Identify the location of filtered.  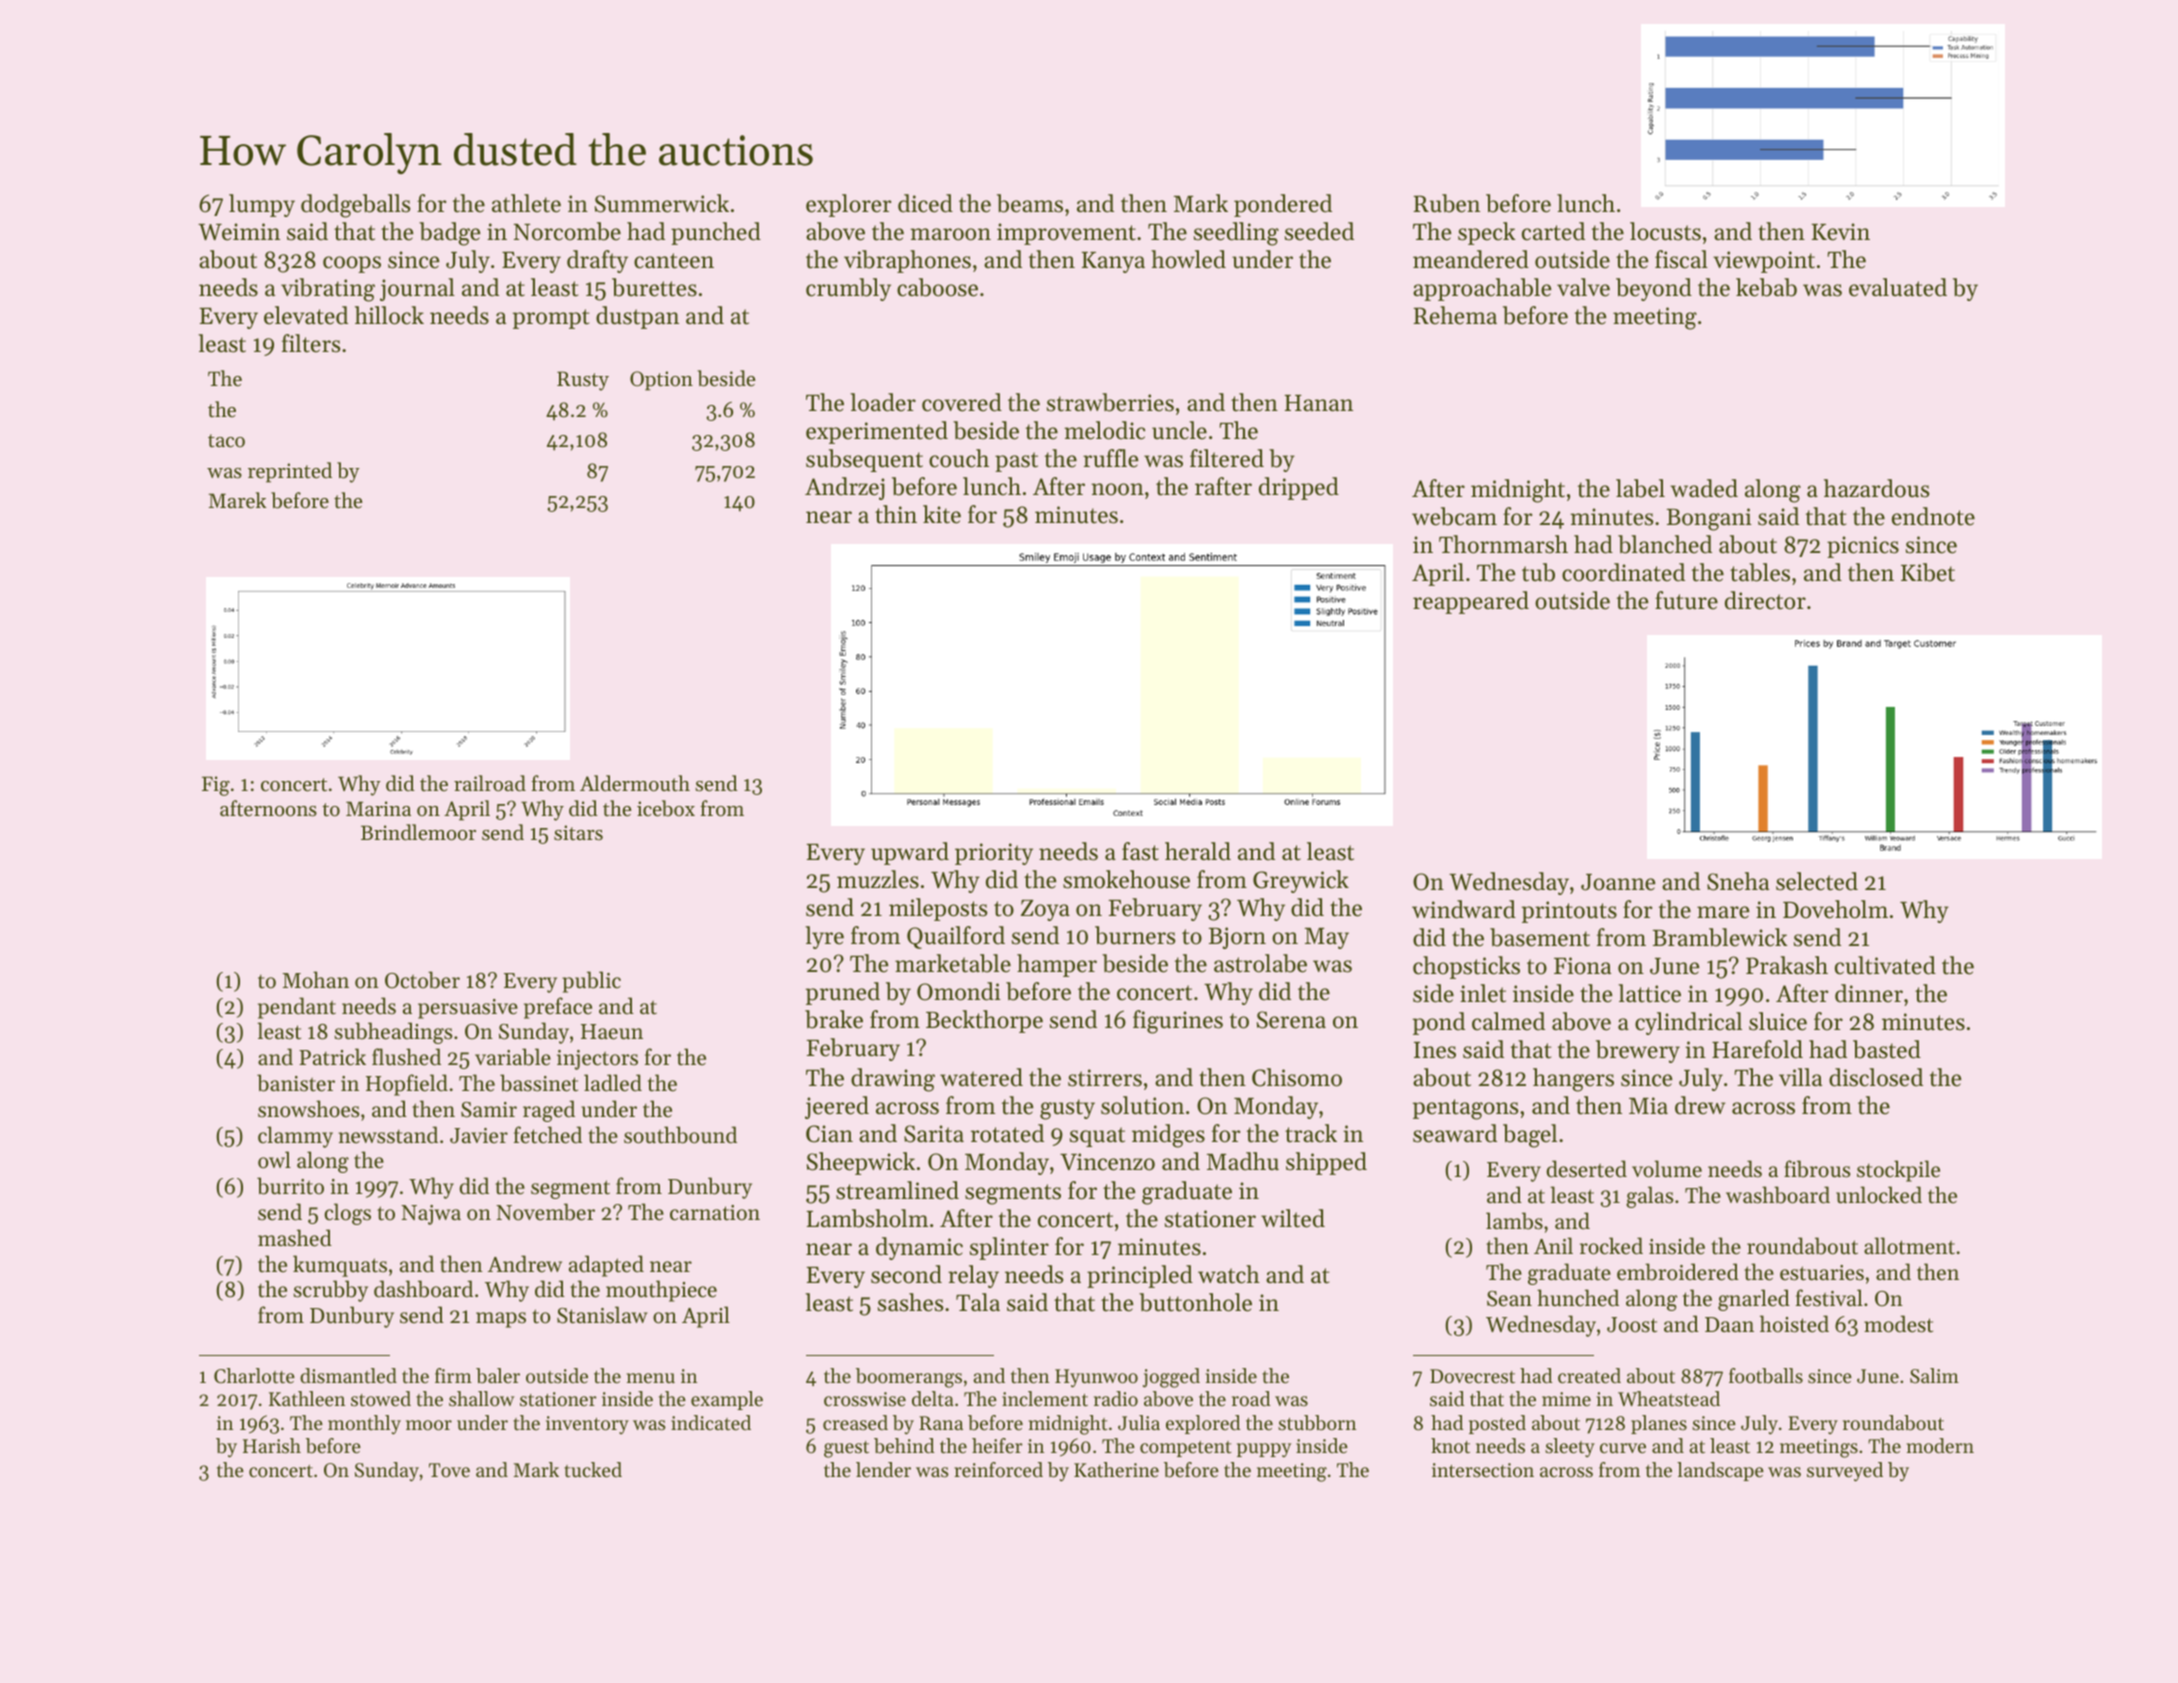
(1227, 458).
